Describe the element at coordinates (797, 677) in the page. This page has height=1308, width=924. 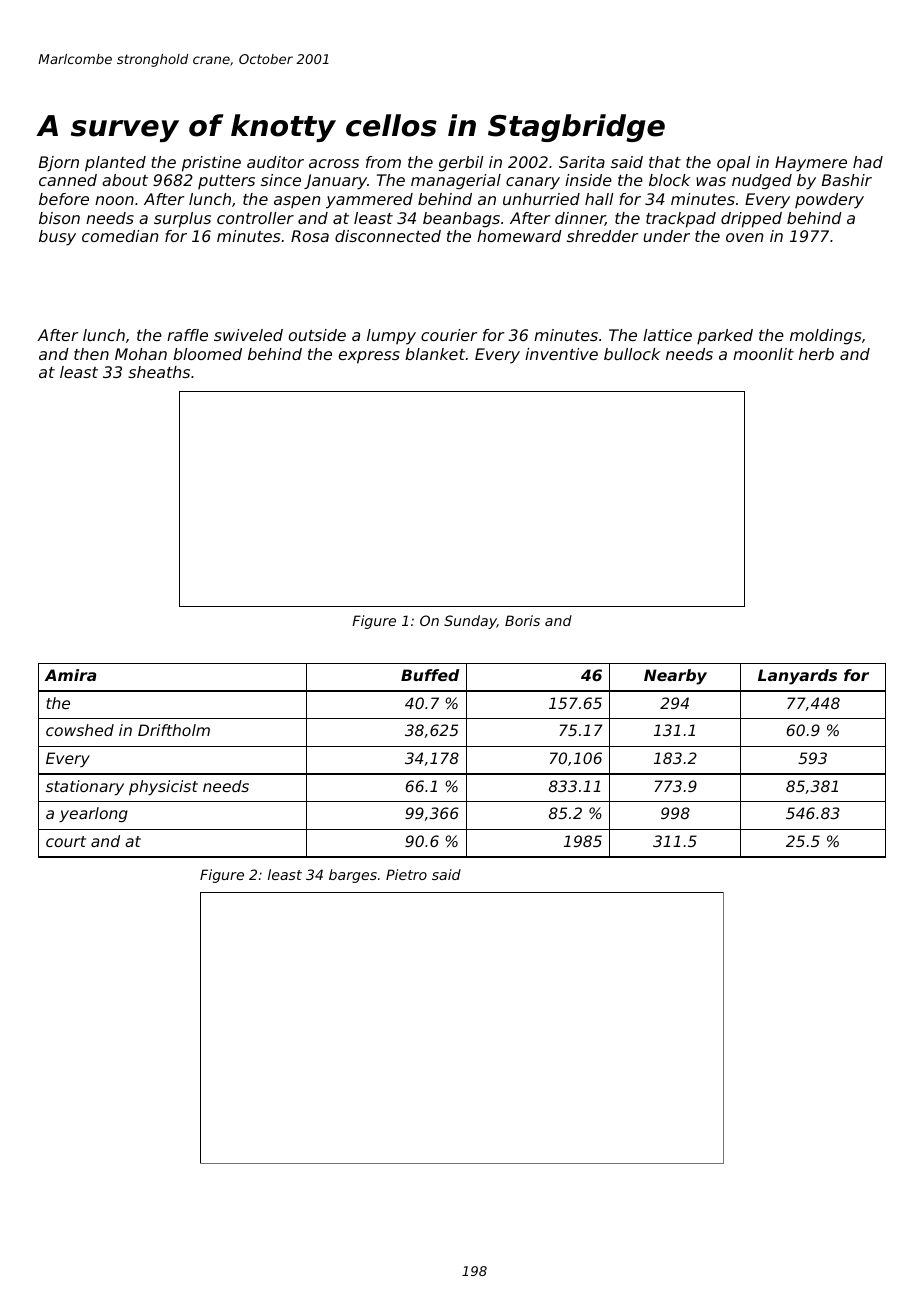
I see `Lanyards` at that location.
